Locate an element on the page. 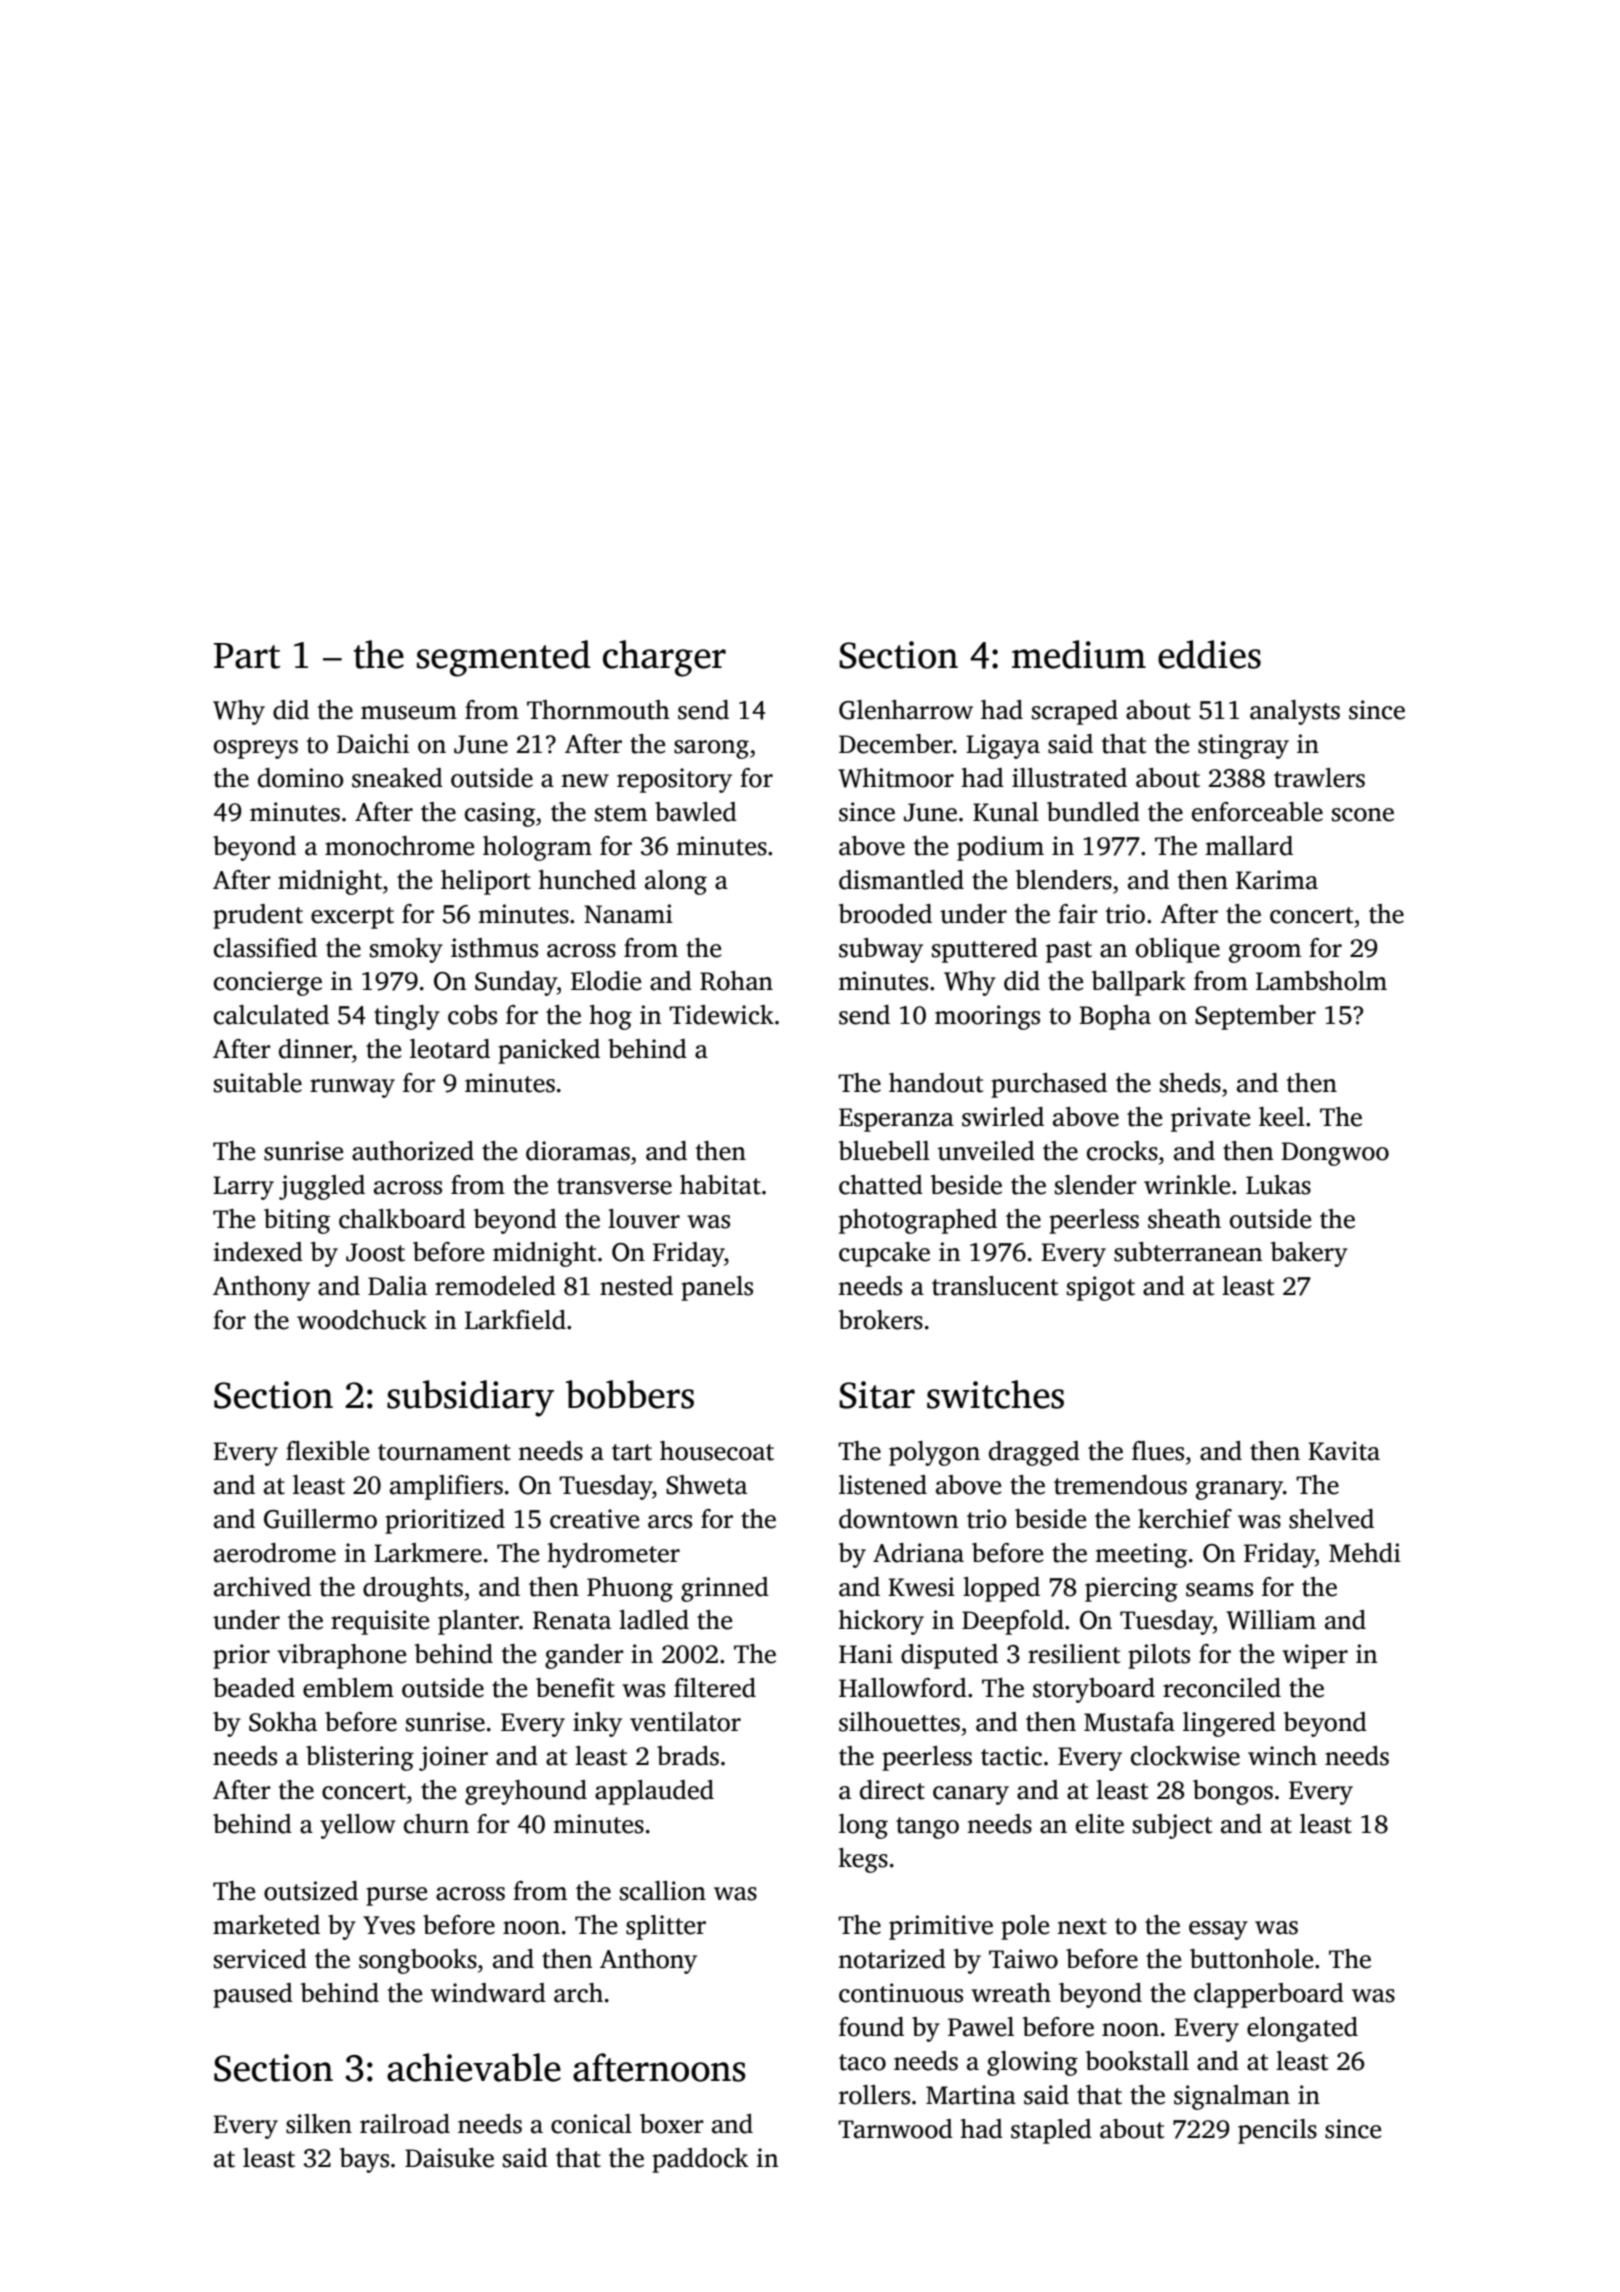 This page has height=2292, width=1620. Karima is located at coordinates (1277, 880).
